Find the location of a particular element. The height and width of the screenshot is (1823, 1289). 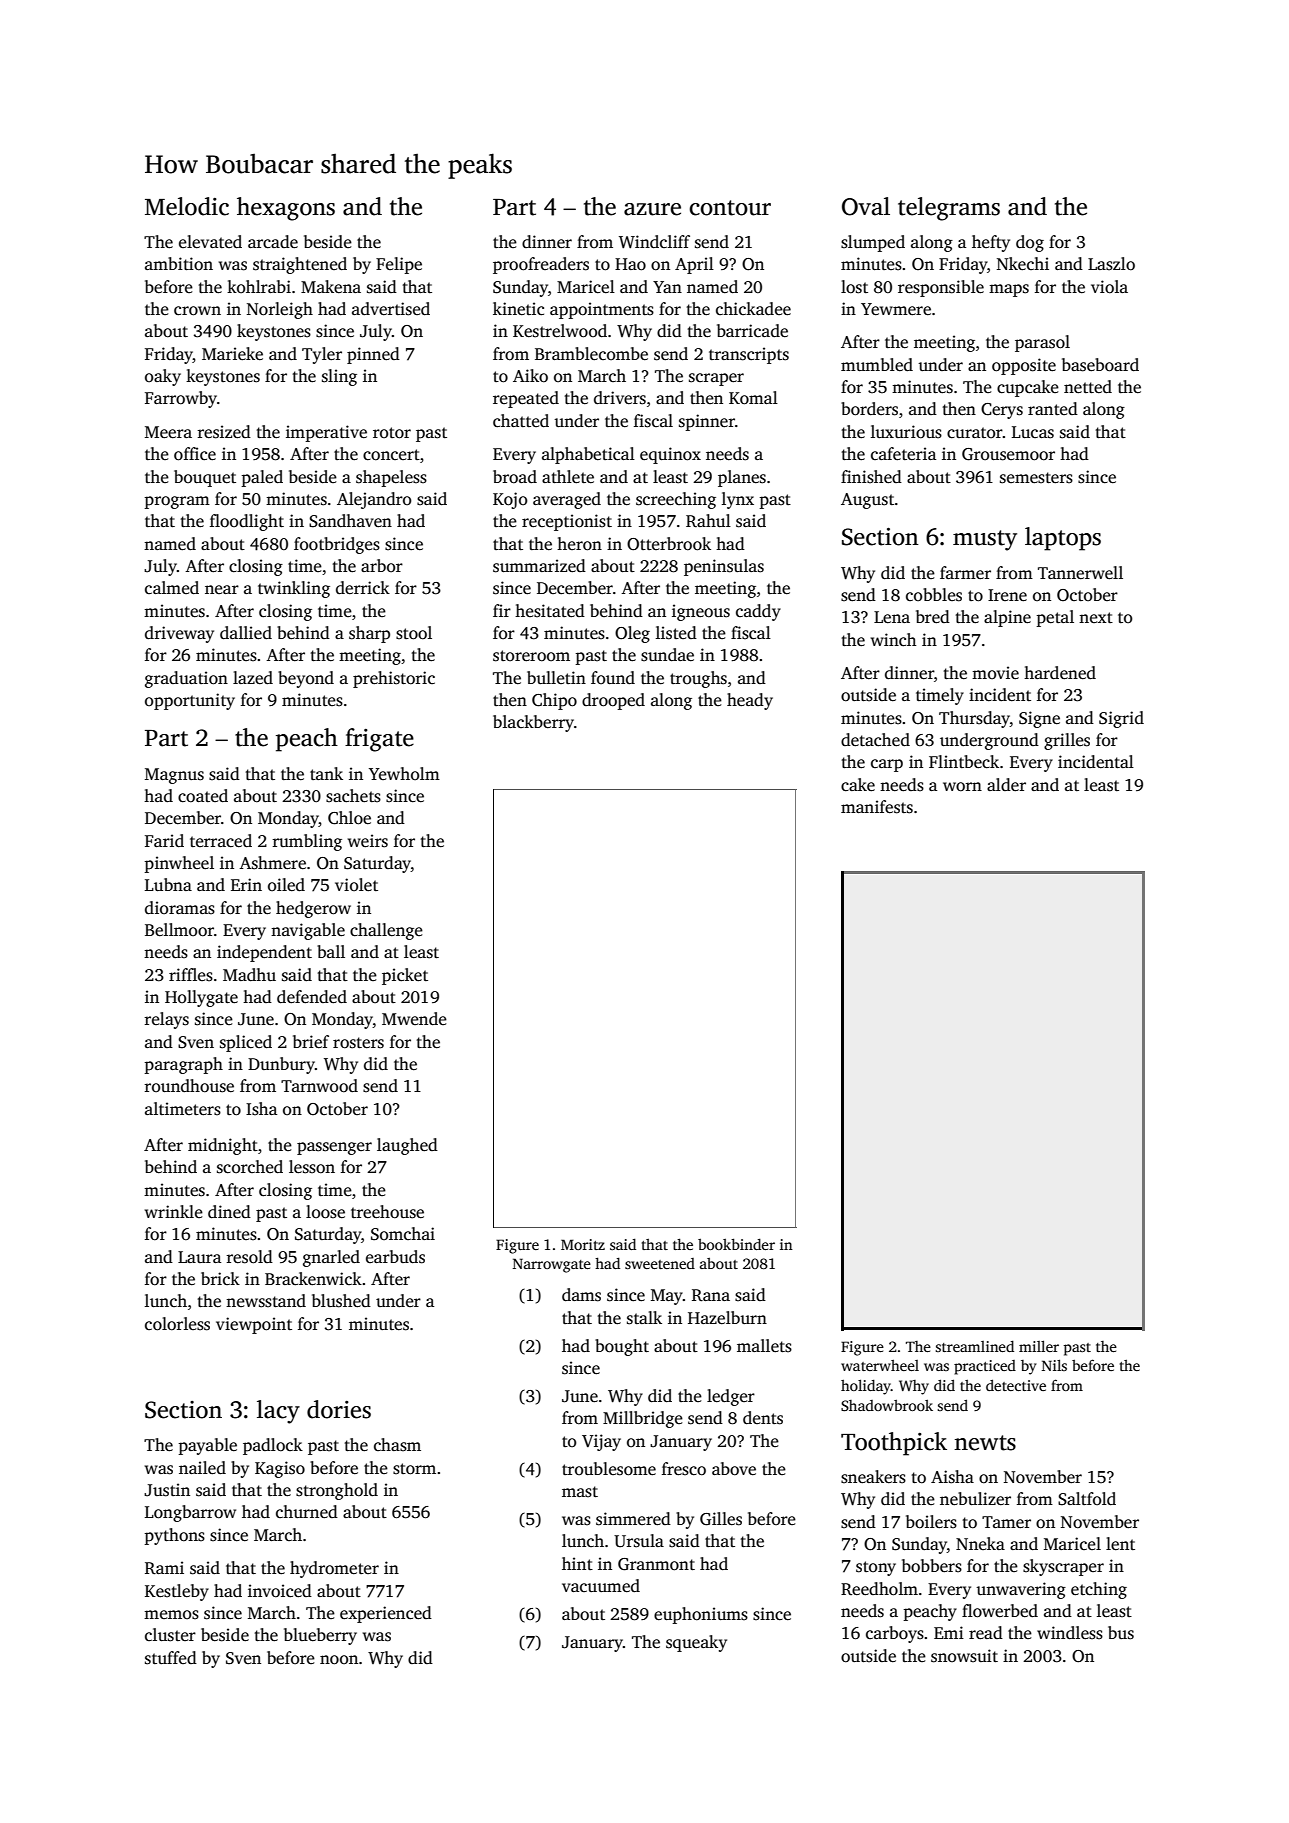

blueberry is located at coordinates (320, 1636).
